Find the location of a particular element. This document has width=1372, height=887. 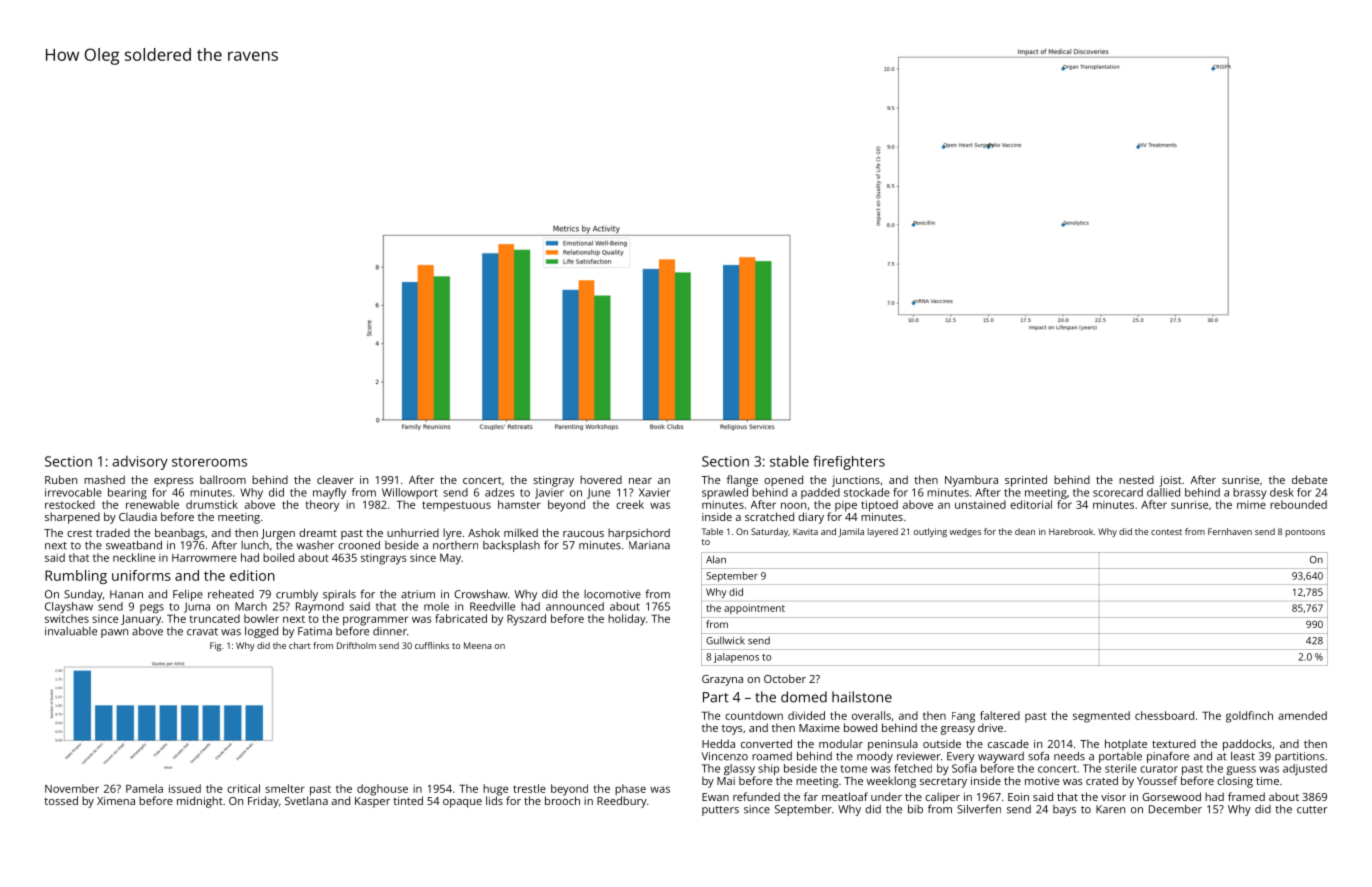

firefighters is located at coordinates (849, 462).
